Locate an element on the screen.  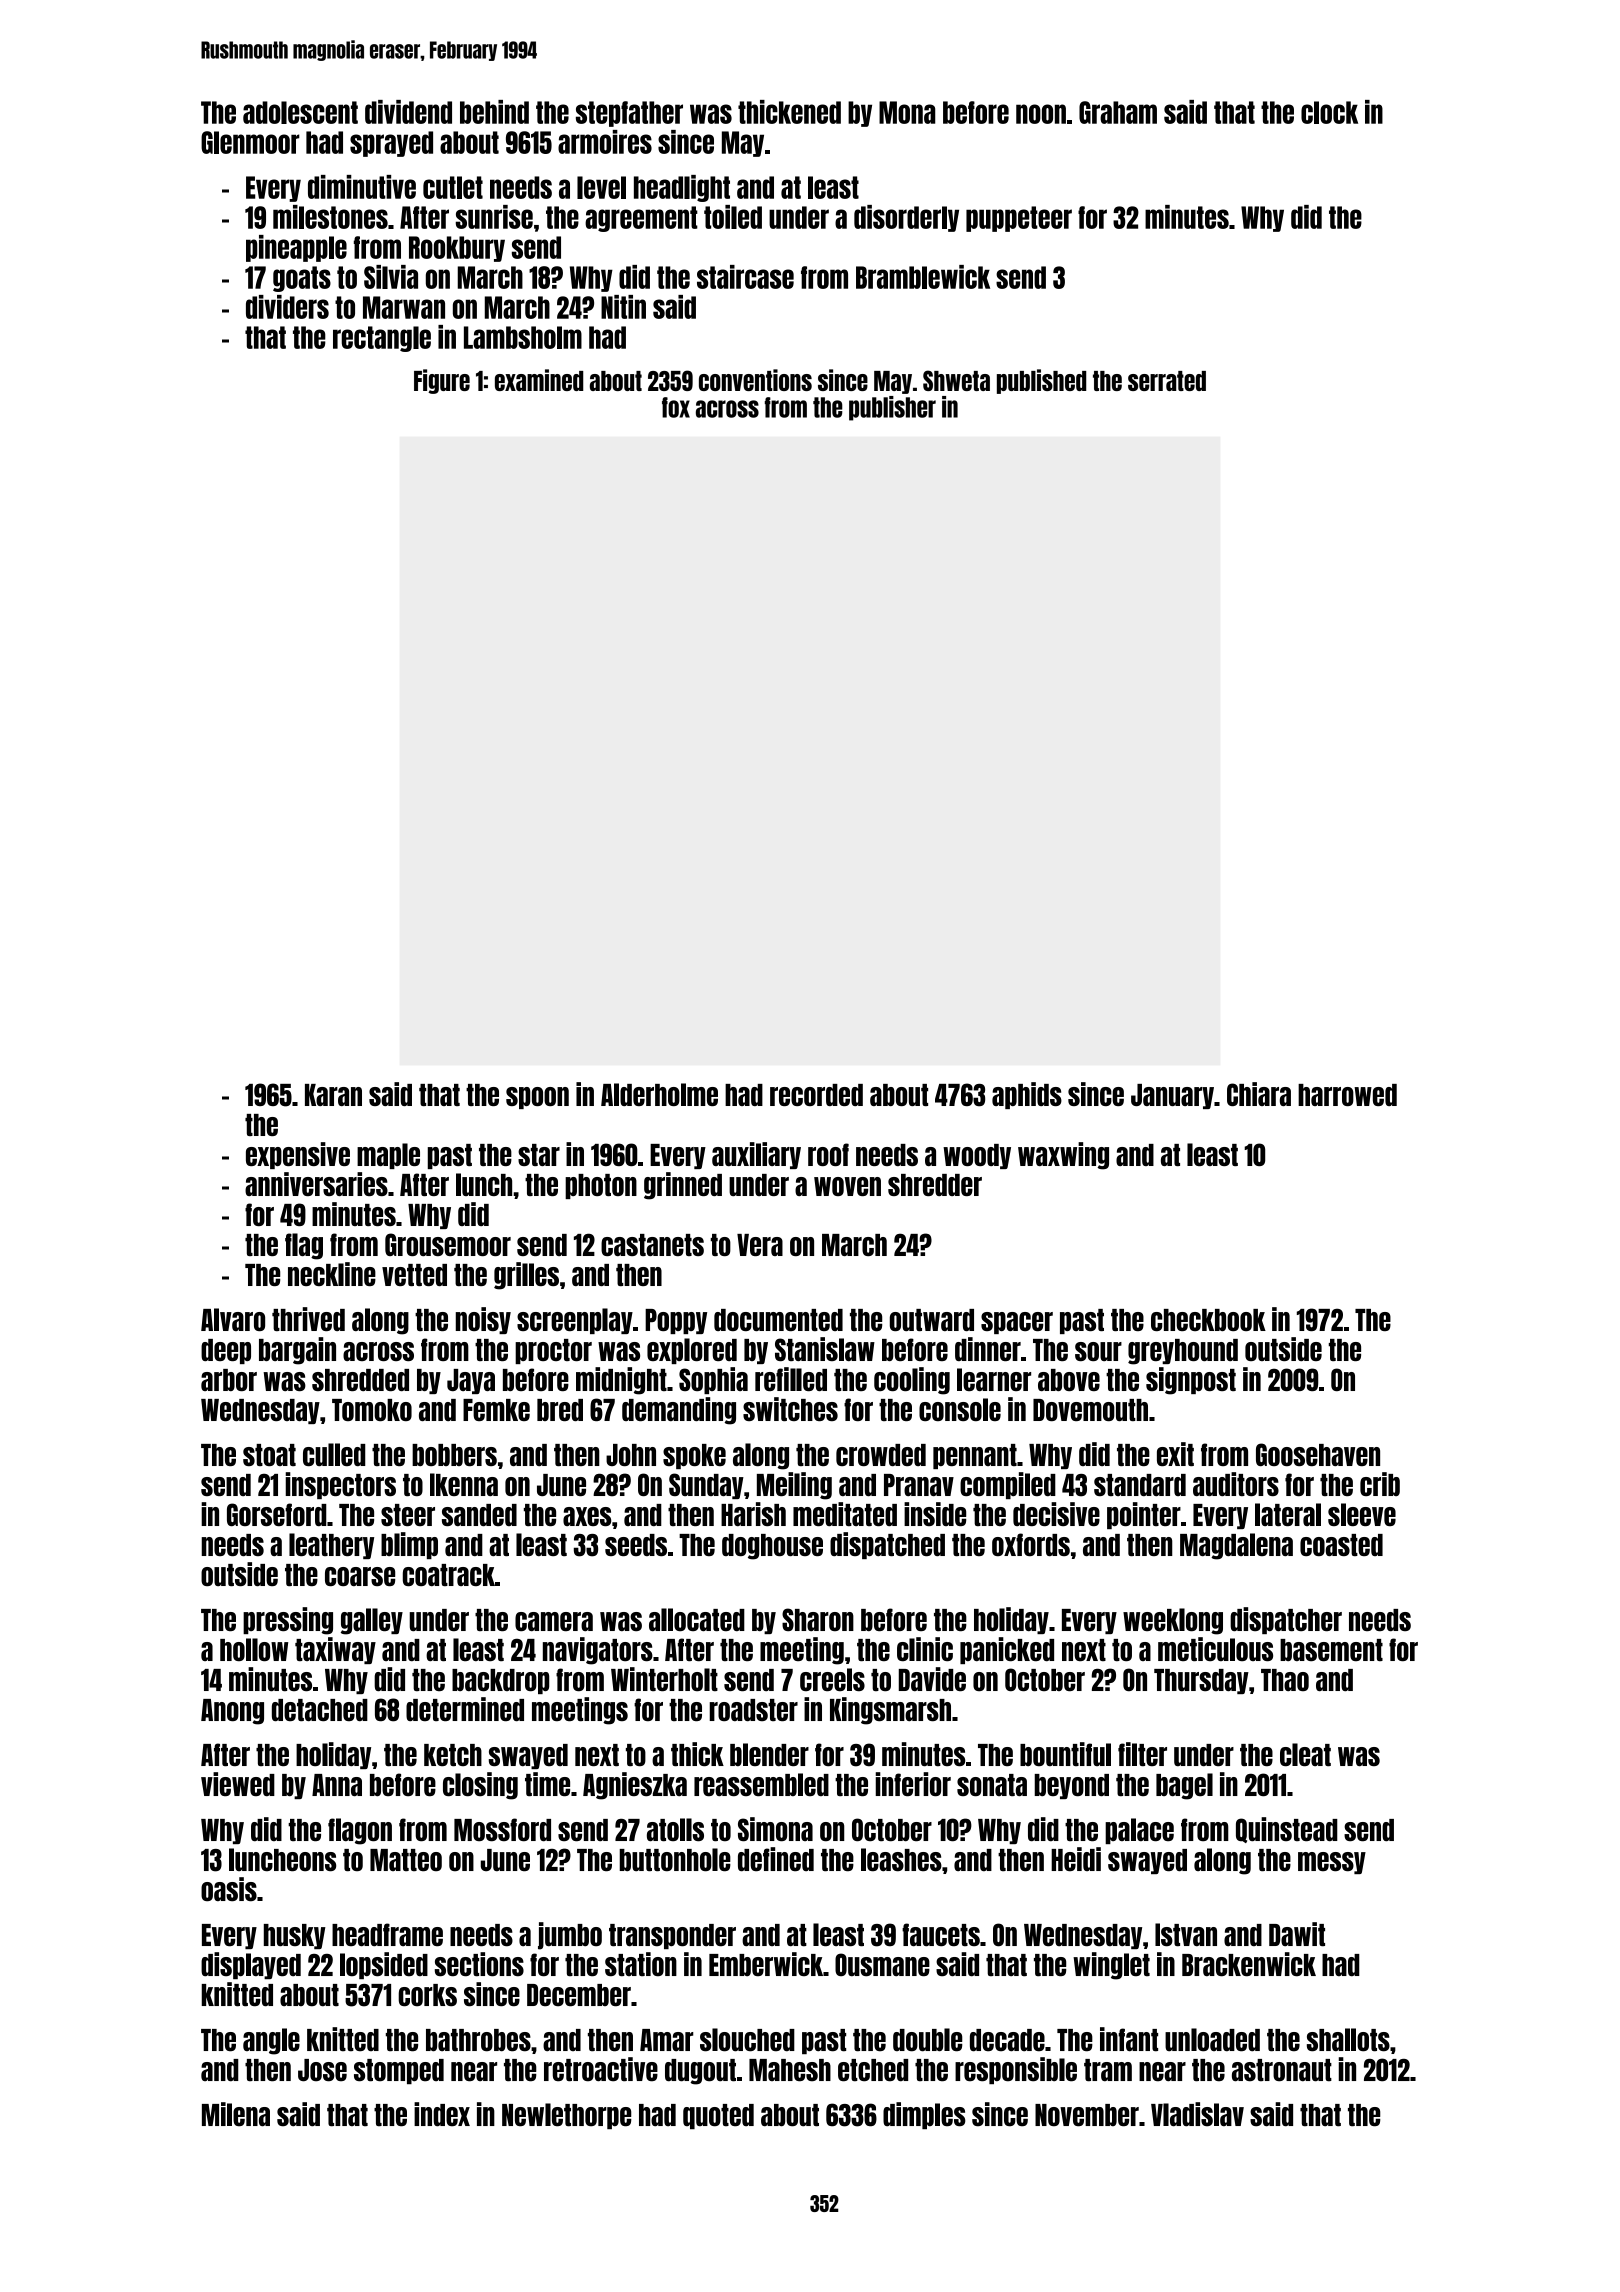
Tomoko is located at coordinates (372, 1410).
